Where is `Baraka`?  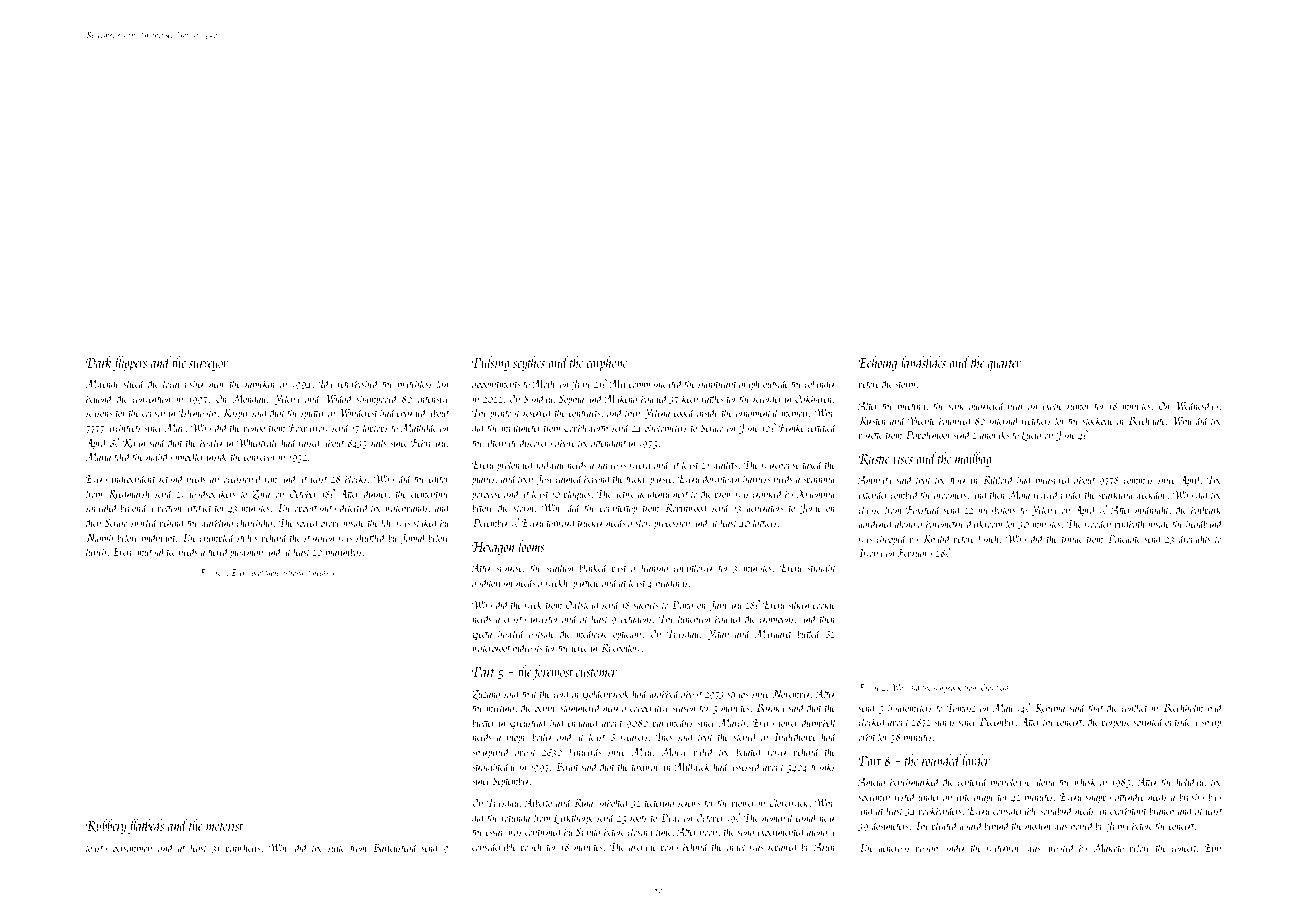 Baraka is located at coordinates (770, 707).
